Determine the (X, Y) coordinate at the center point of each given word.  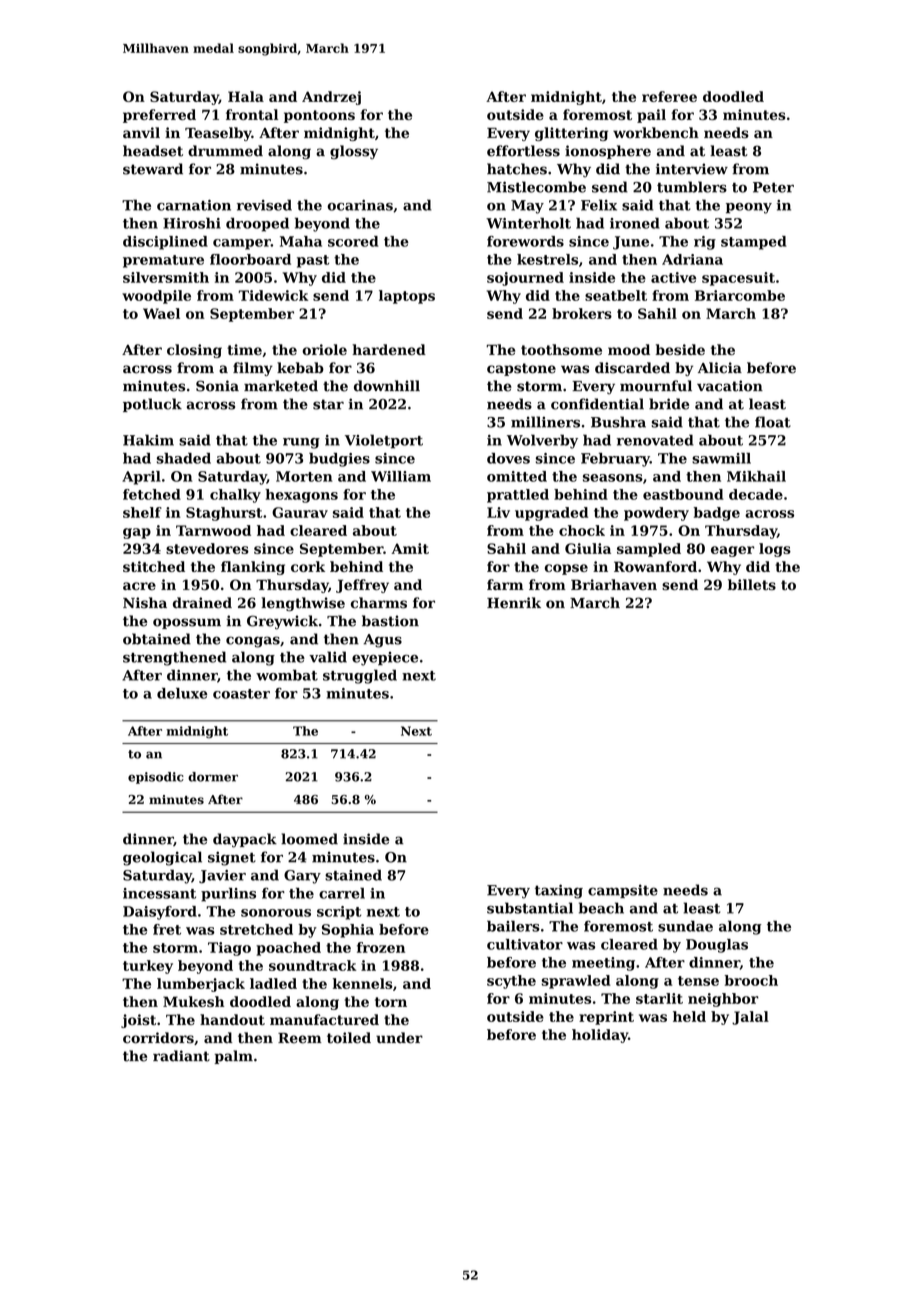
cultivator (525, 944)
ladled (273, 983)
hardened (389, 349)
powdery (656, 514)
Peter (773, 187)
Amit (410, 548)
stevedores (207, 548)
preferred (159, 116)
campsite (623, 891)
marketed (281, 386)
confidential (597, 404)
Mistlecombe (536, 187)
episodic (156, 778)
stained (353, 875)
